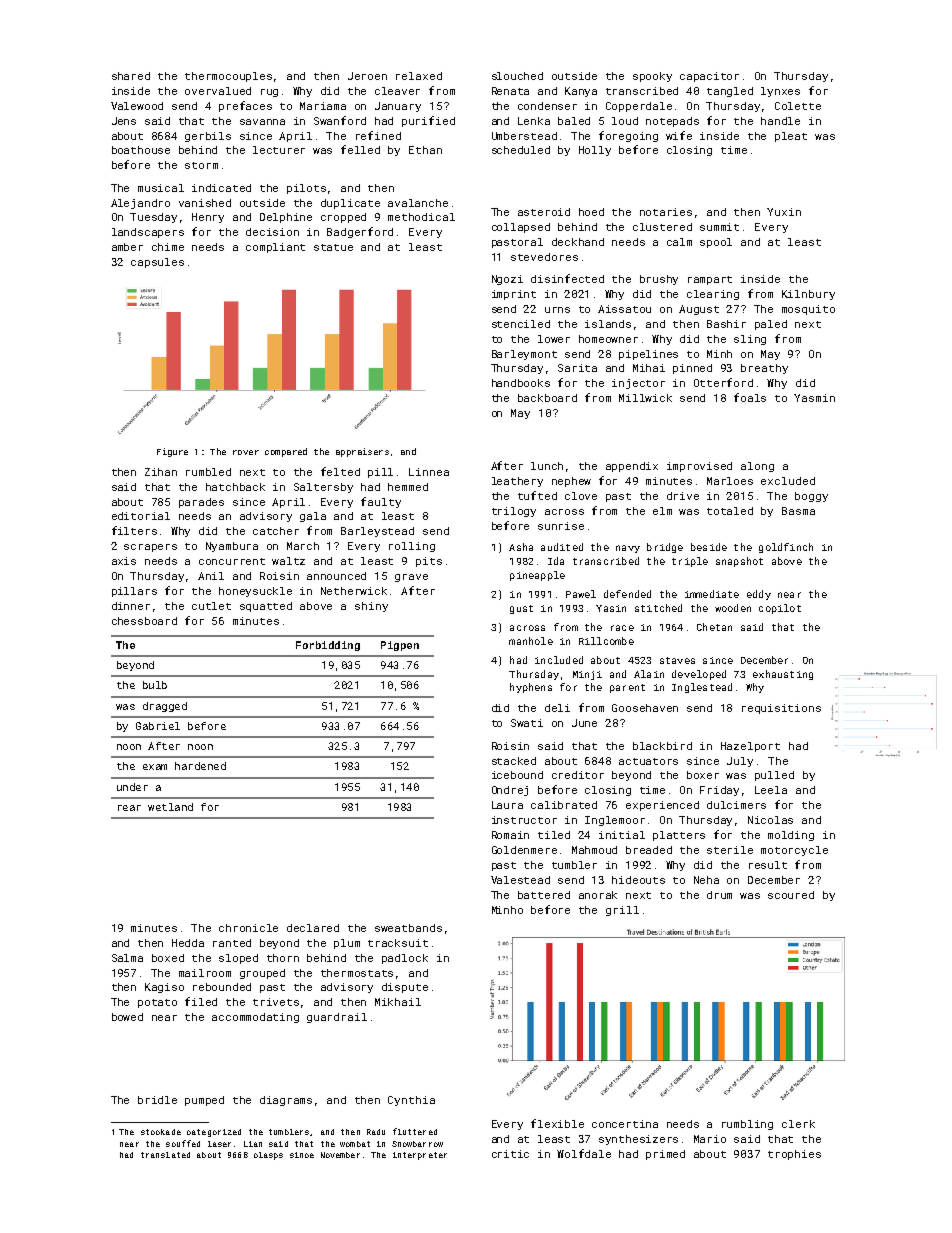 The image size is (952, 1233). What do you see at coordinates (268, 1156) in the screenshot?
I see `clasps` at bounding box center [268, 1156].
